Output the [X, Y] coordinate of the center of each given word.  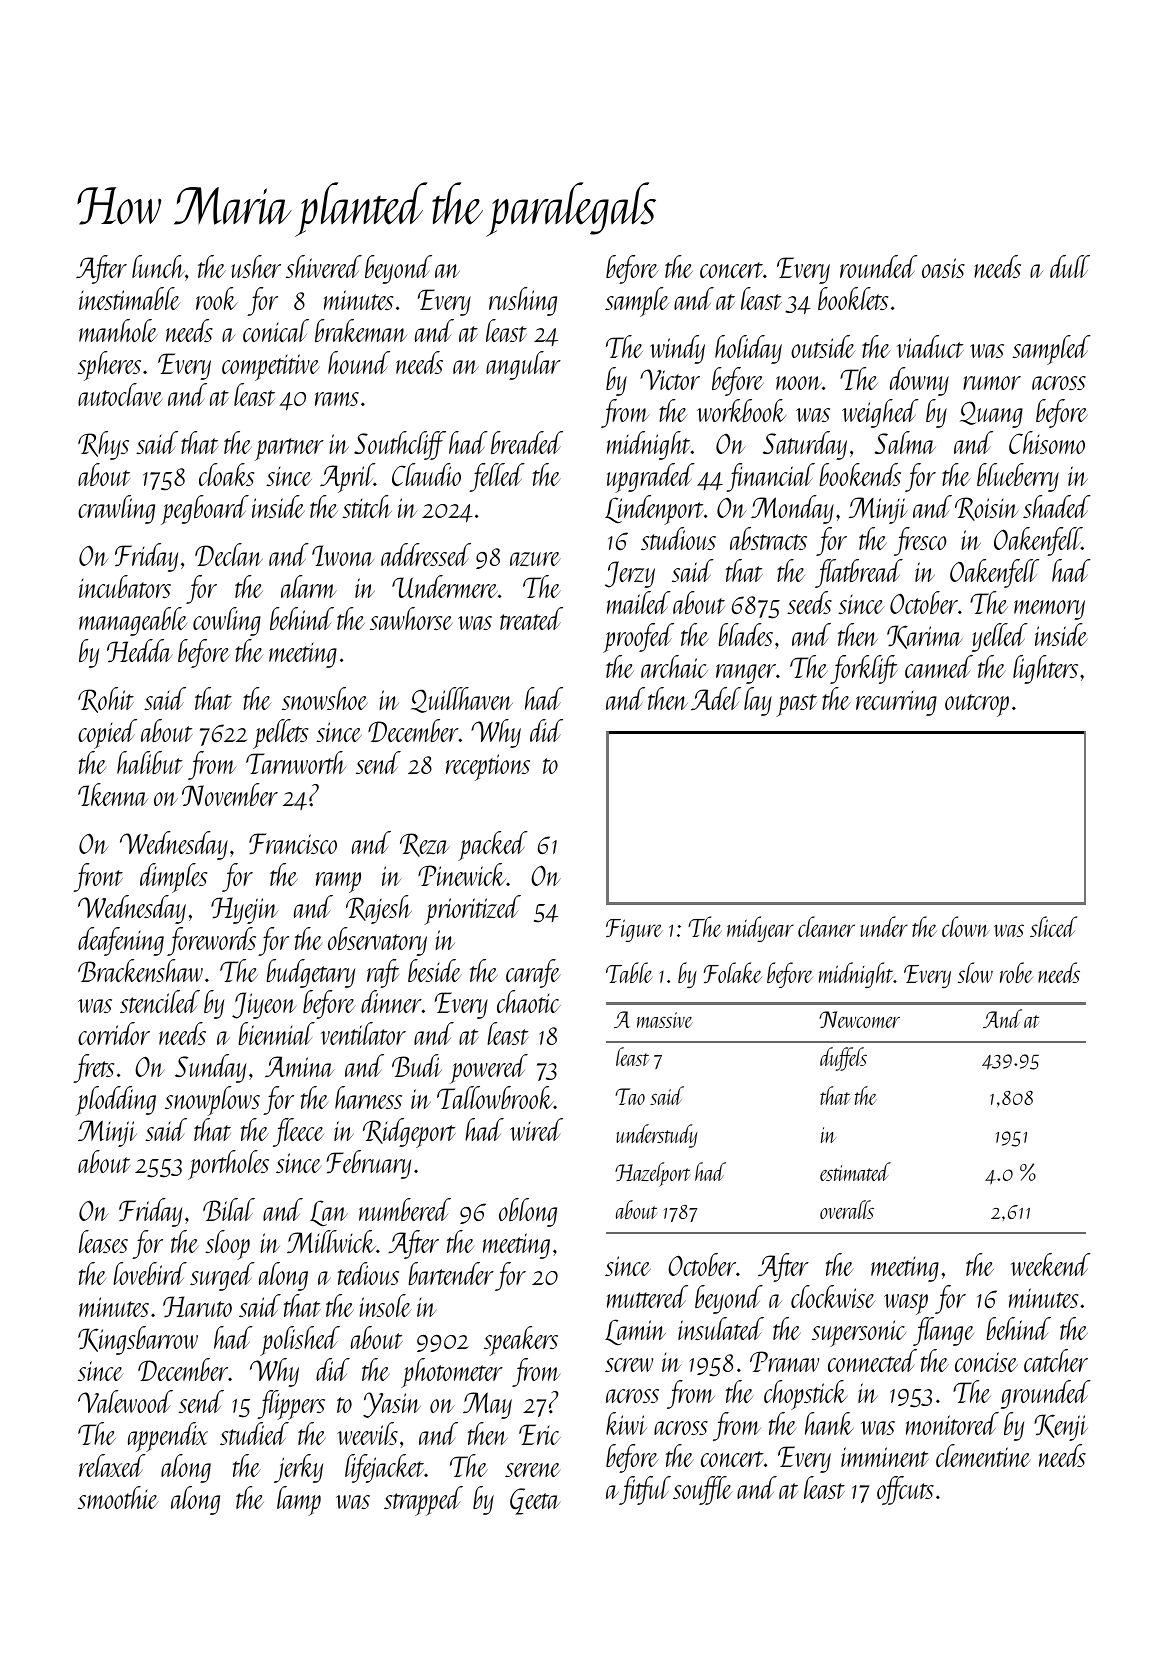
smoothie [118, 1497]
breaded [527, 442]
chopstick [806, 1395]
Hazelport [652, 1174]
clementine [983, 1455]
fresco [920, 541]
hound [359, 362]
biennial [276, 1033]
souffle [702, 1490]
